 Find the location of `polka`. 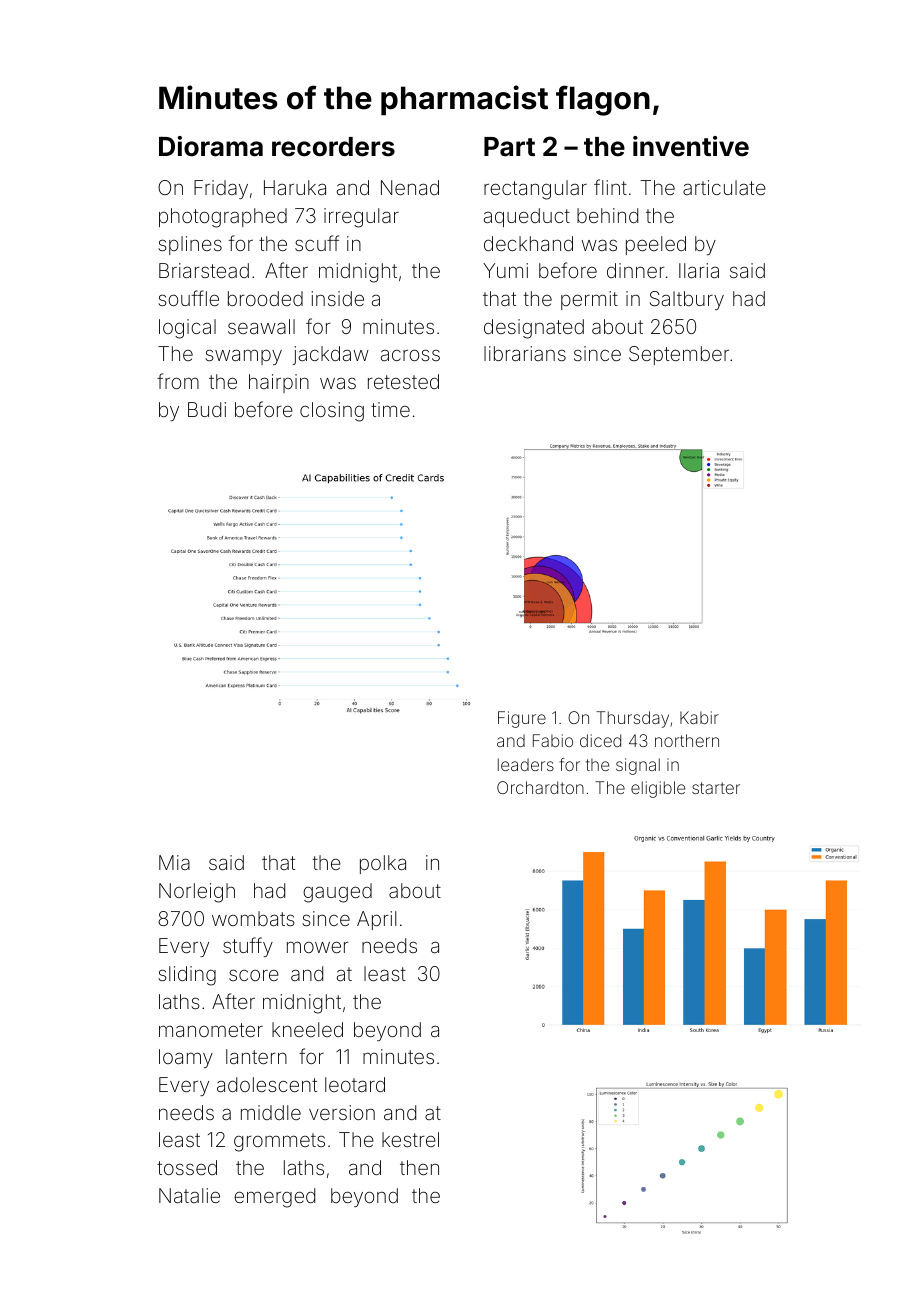

polka is located at coordinates (383, 864).
